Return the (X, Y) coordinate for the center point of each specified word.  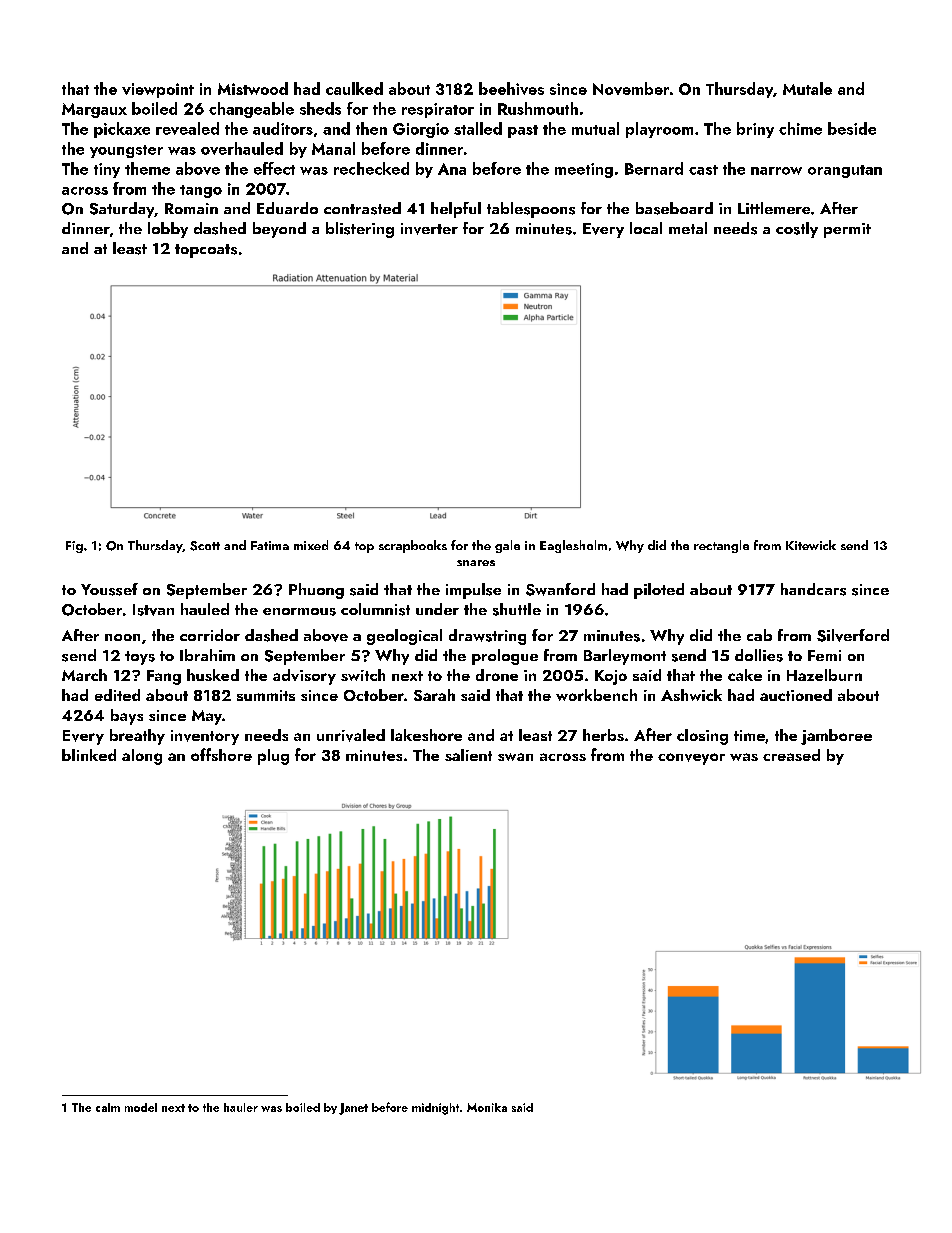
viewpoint (158, 90)
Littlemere (774, 208)
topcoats (206, 251)
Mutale (807, 88)
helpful (456, 210)
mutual (595, 128)
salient (468, 755)
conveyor (691, 759)
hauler (241, 1107)
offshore (221, 754)
